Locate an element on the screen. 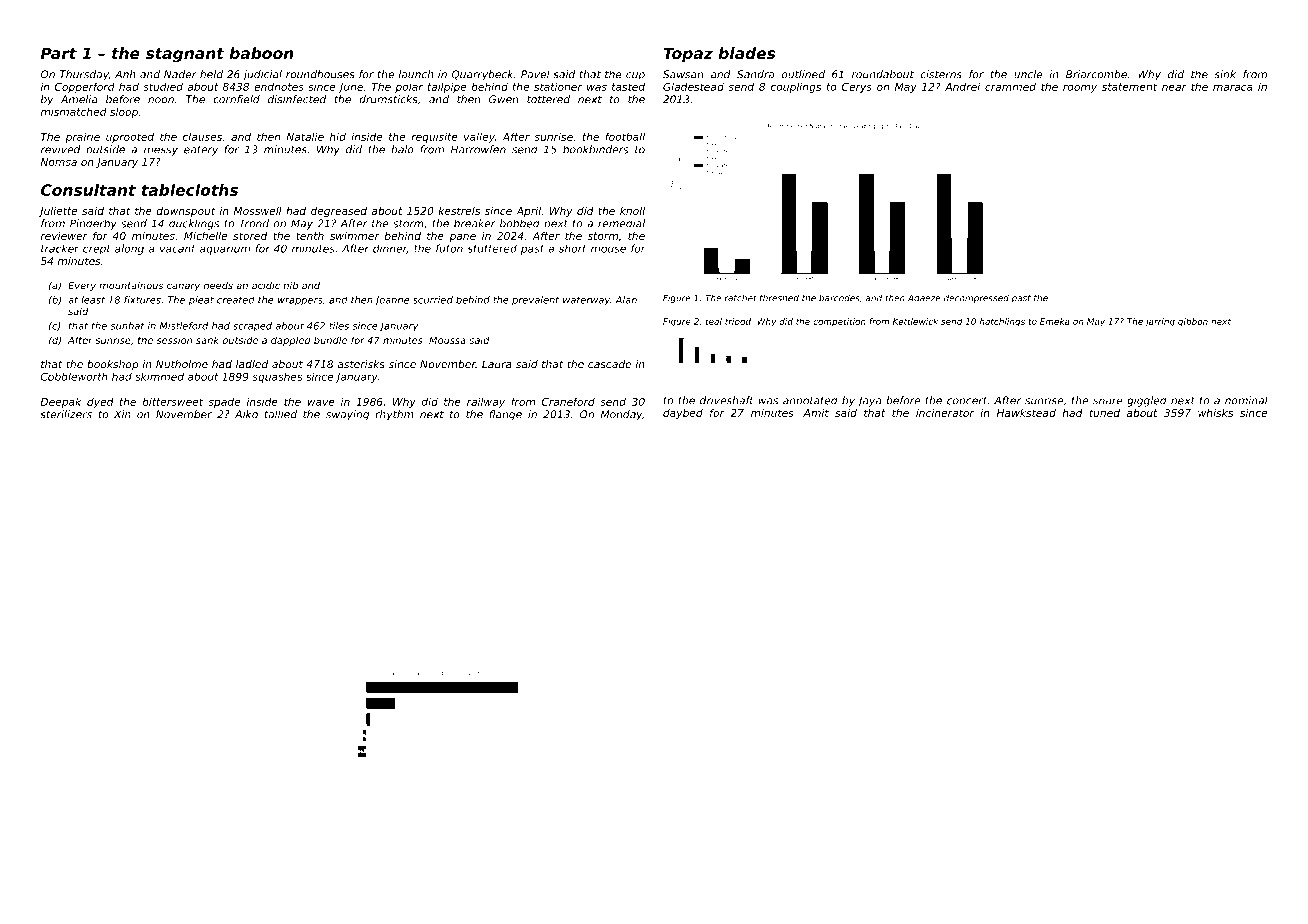 This screenshot has height=924, width=1308. roomy is located at coordinates (1080, 89).
